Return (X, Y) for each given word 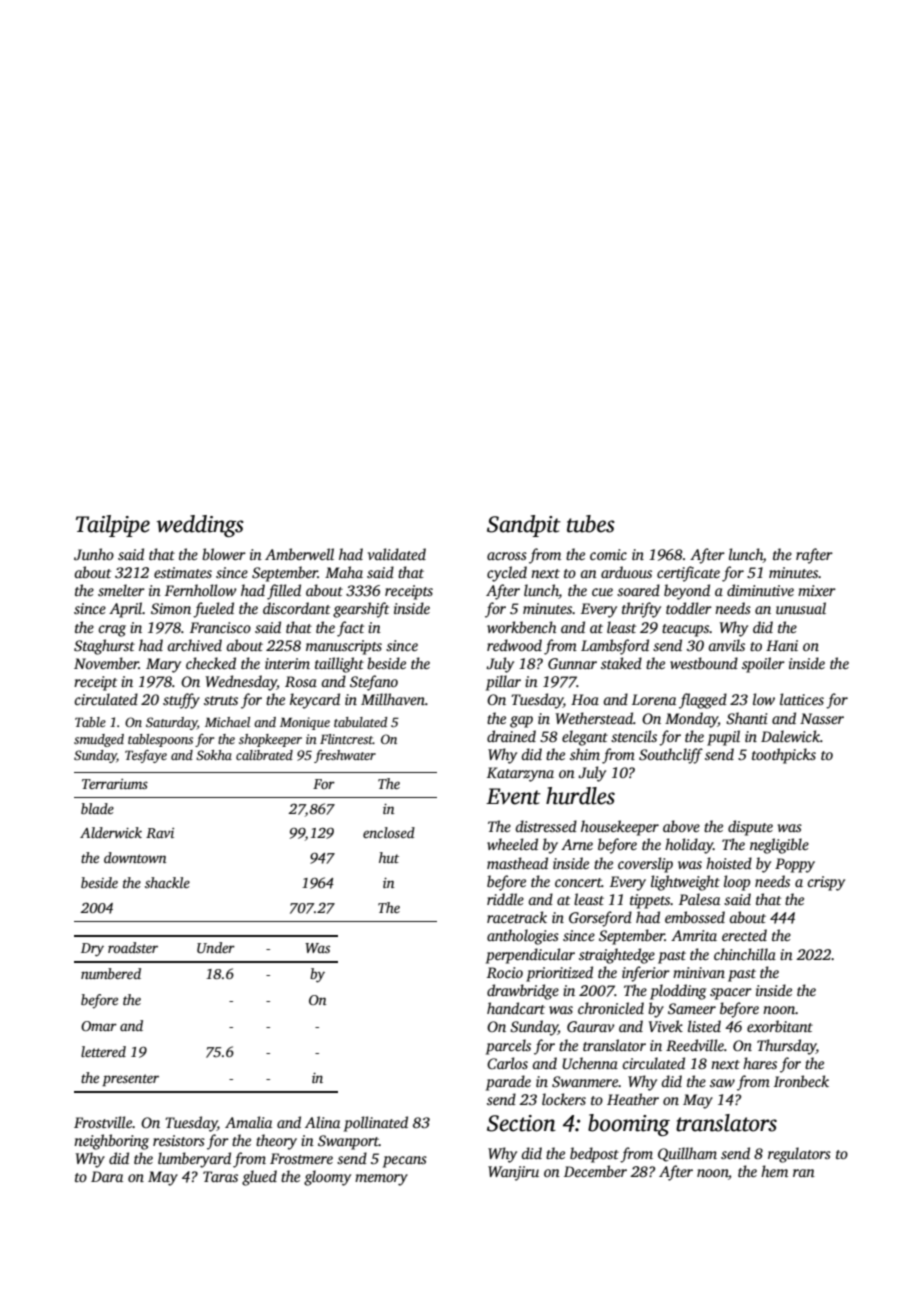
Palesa (699, 899)
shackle (167, 882)
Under (216, 947)
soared (638, 590)
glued (259, 1178)
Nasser (822, 718)
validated (397, 554)
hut (389, 857)
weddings (200, 526)
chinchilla (745, 954)
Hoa (585, 699)
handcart (516, 1008)
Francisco (220, 627)
